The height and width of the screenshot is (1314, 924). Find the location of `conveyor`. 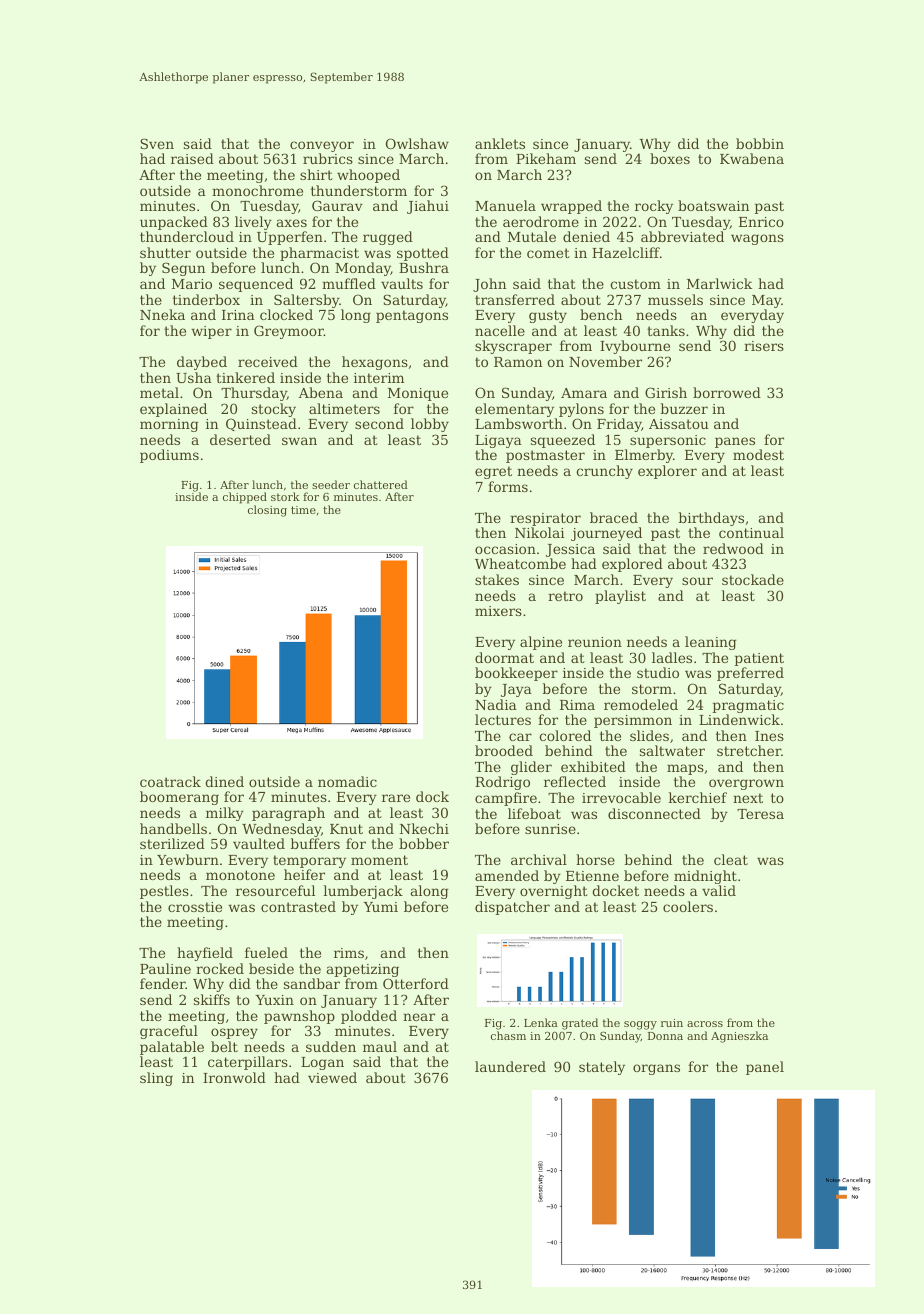

conveyor is located at coordinates (322, 146).
